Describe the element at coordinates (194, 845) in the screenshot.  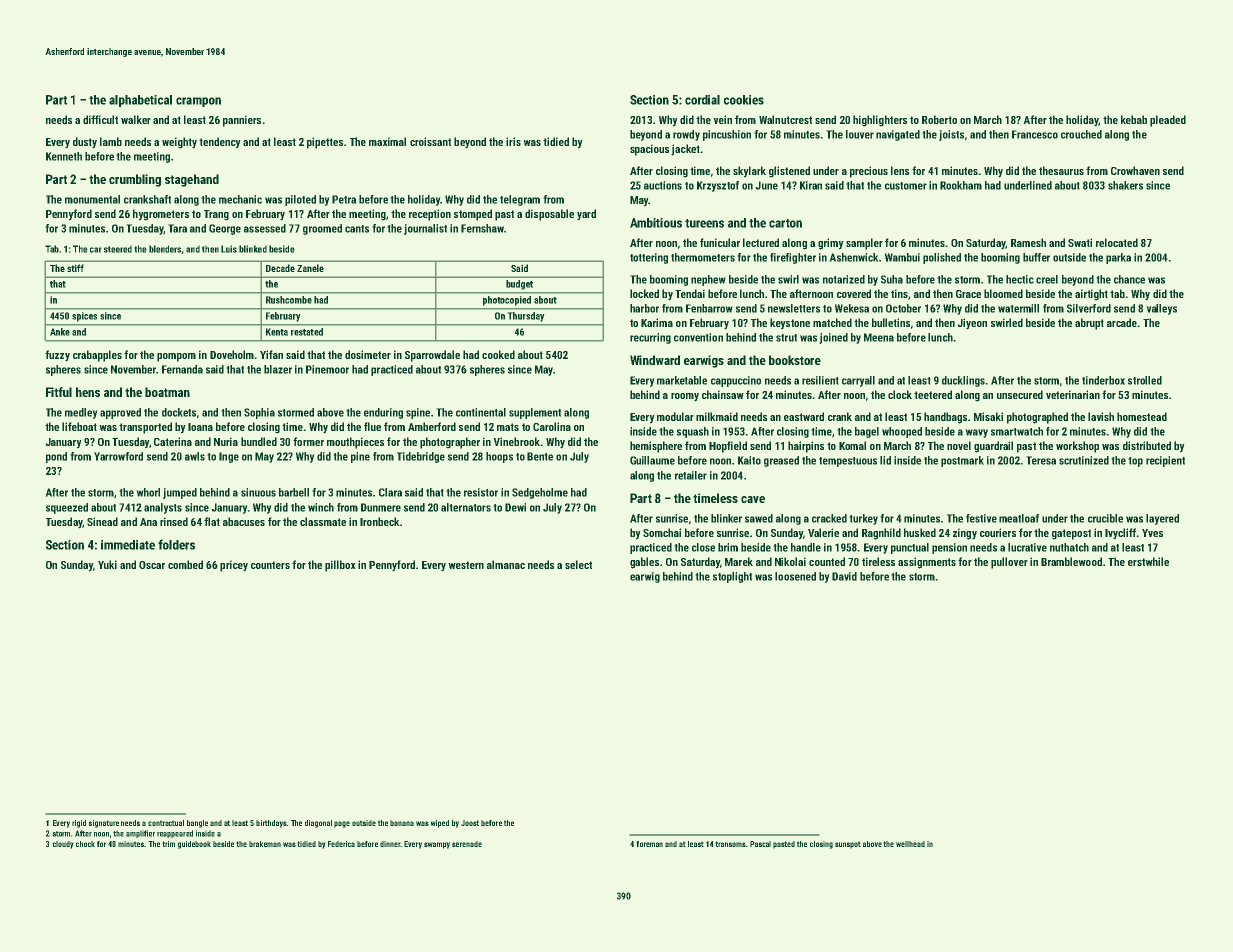
I see `guidebook` at that location.
